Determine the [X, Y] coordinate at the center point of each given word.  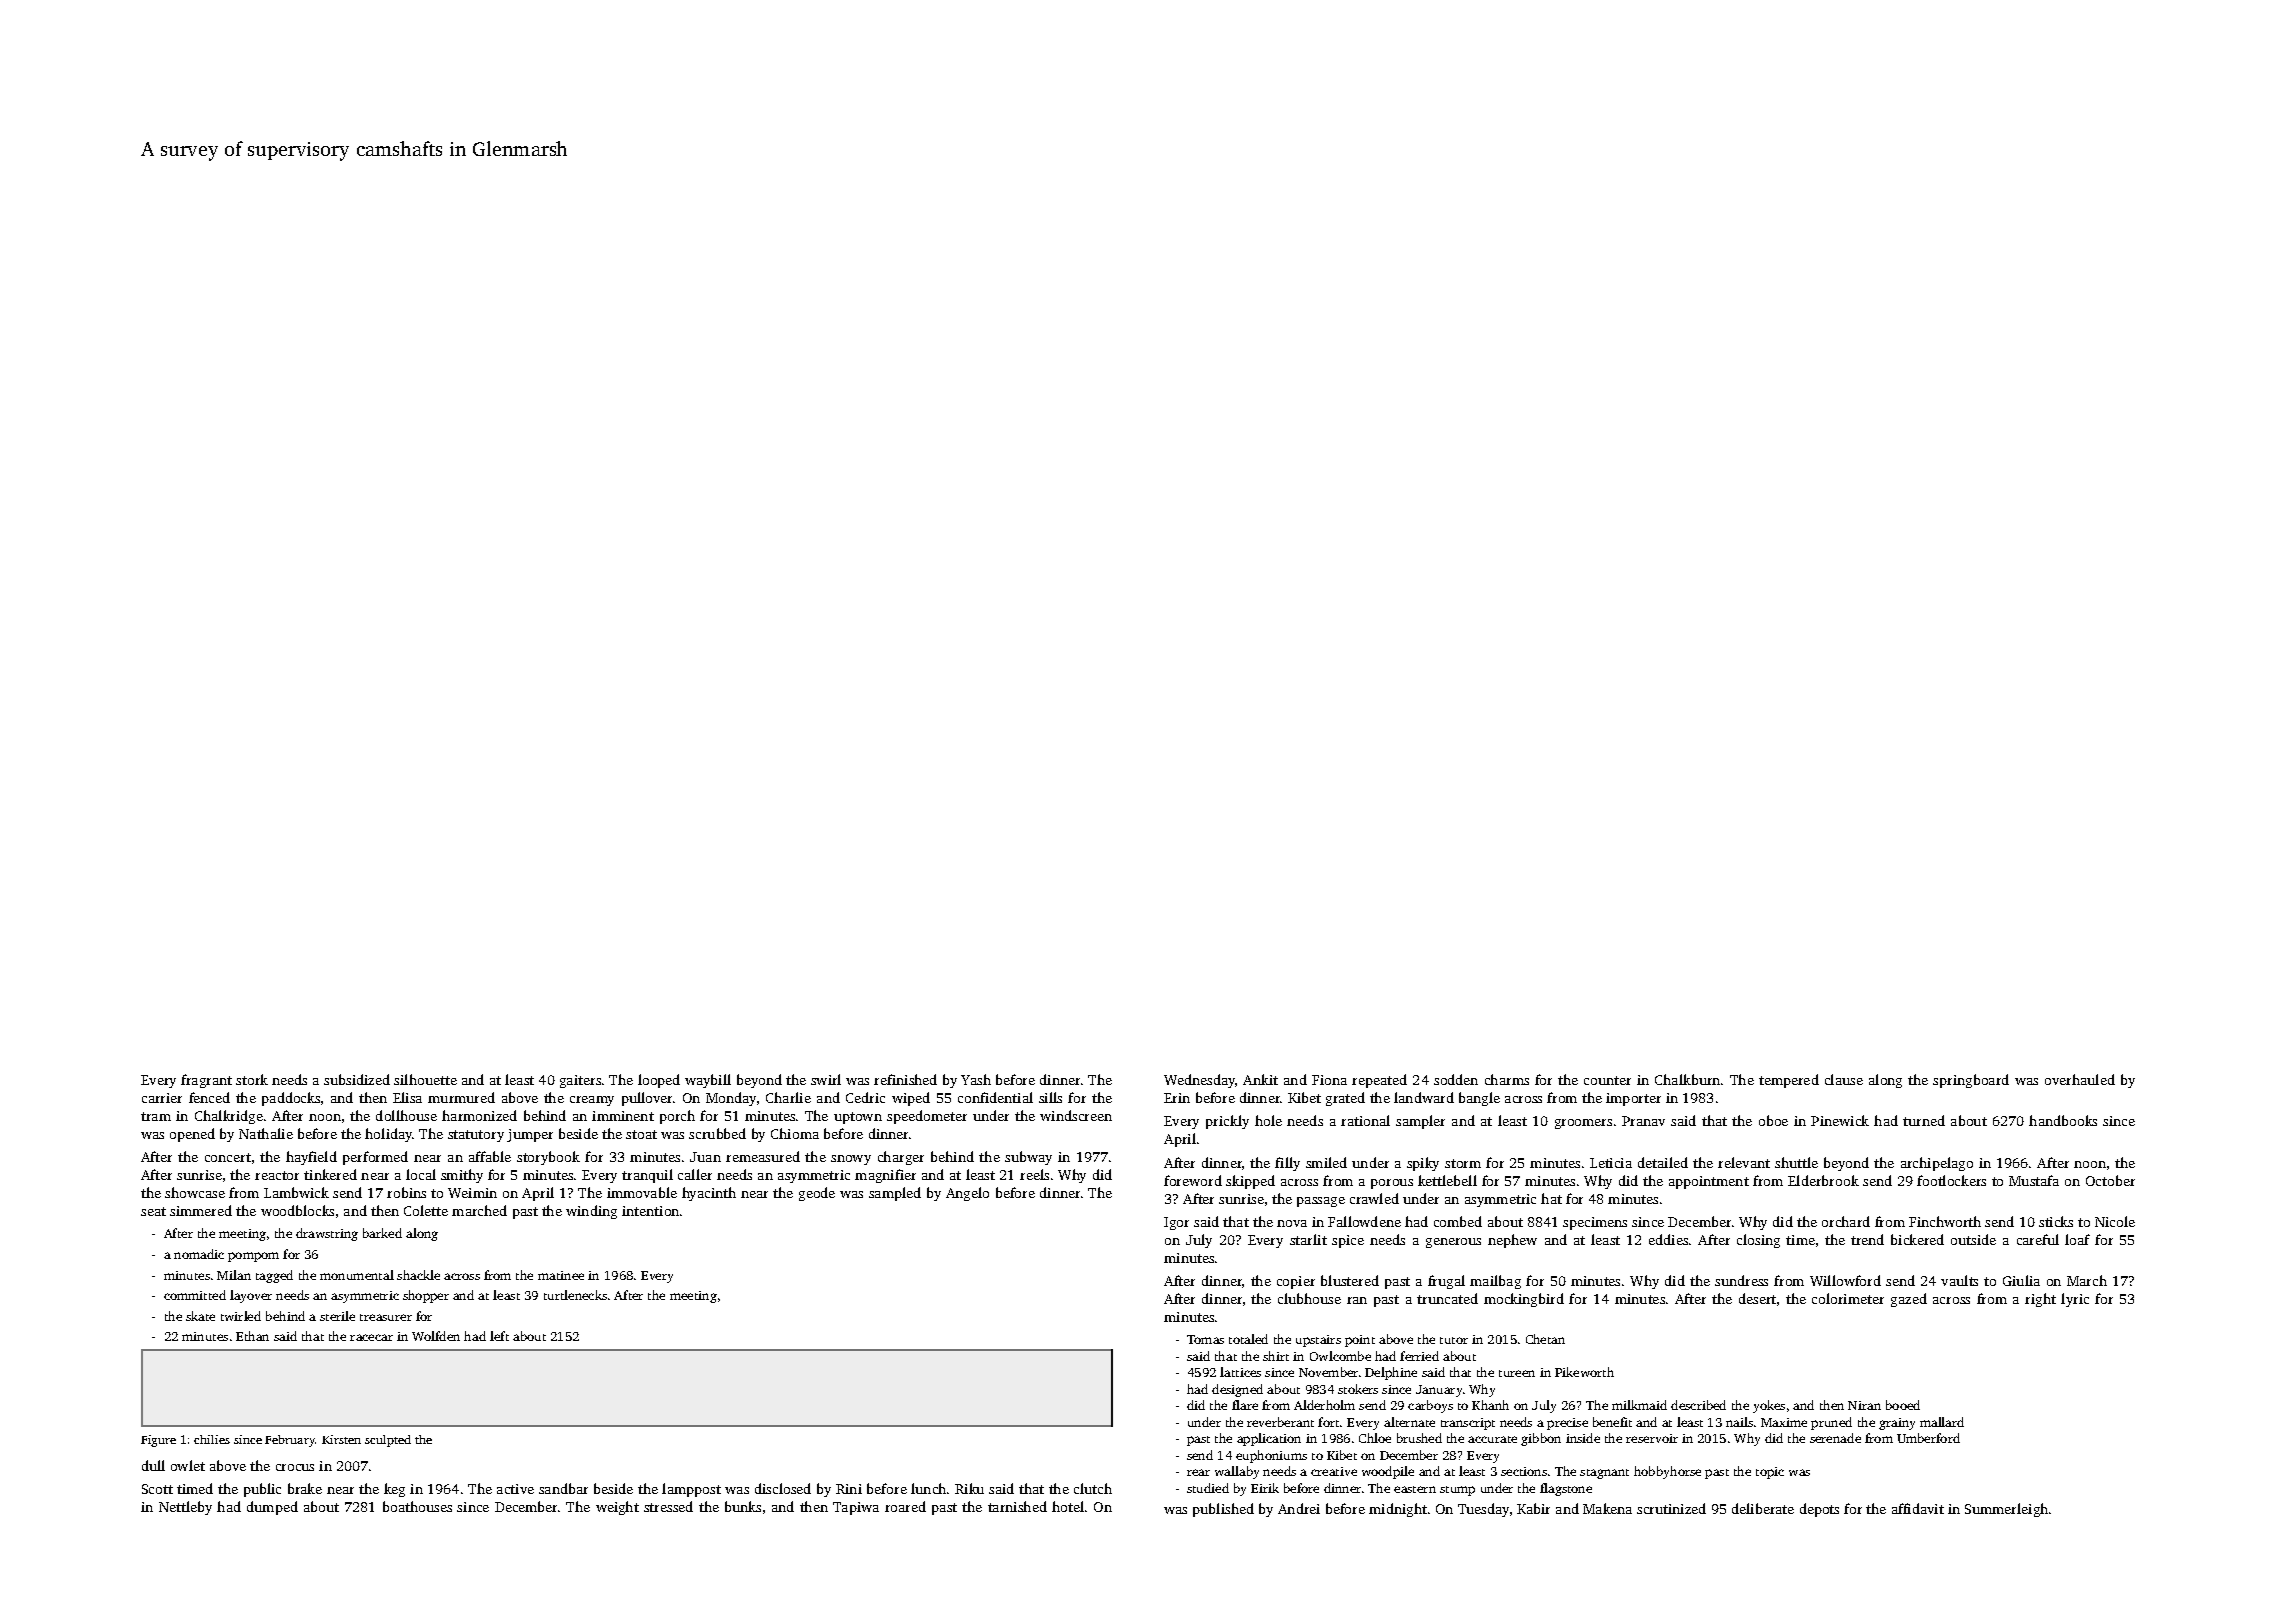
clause [1844, 1079]
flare [1245, 1405]
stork [252, 1079]
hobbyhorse [1667, 1472]
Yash [976, 1079]
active [515, 1489]
